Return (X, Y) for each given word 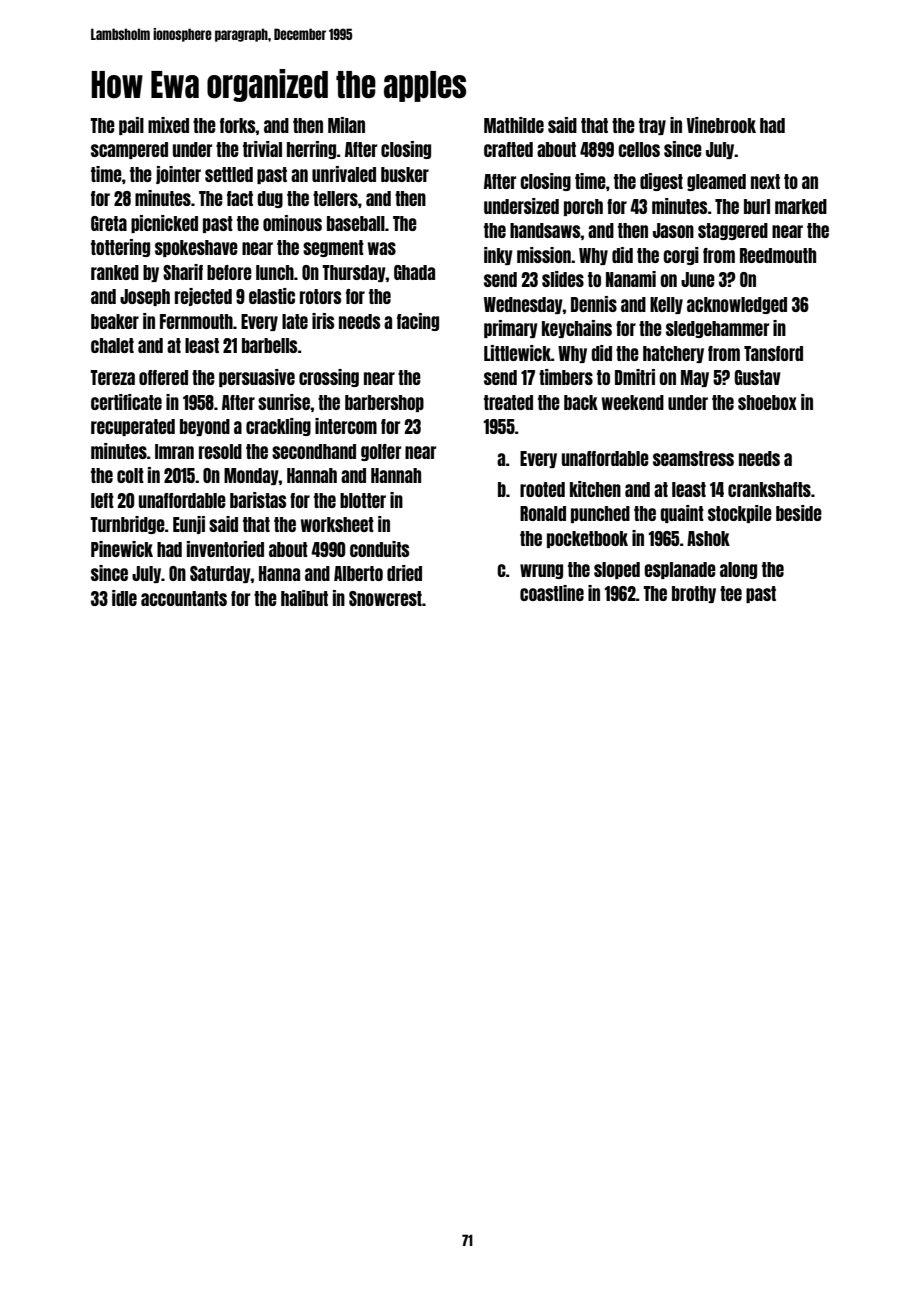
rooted (542, 489)
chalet (112, 345)
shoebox (767, 402)
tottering (120, 248)
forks (238, 125)
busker (405, 174)
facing (418, 322)
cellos (639, 149)
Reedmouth (778, 255)
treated (508, 402)
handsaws (545, 230)
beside (799, 513)
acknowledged (737, 305)
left (102, 500)
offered (163, 377)
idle (124, 598)
